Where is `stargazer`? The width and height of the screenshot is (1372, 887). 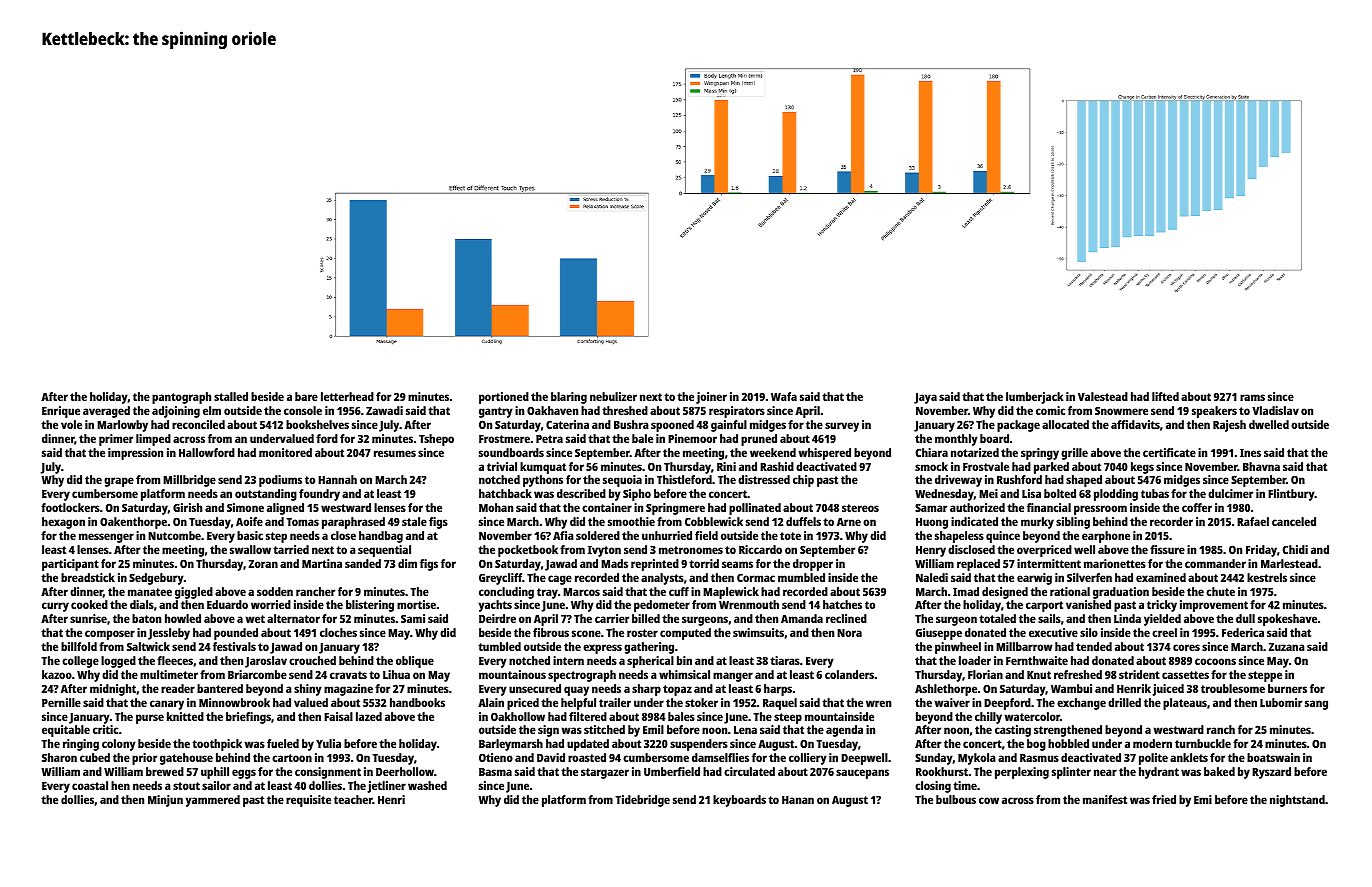
stargazer is located at coordinates (605, 773).
